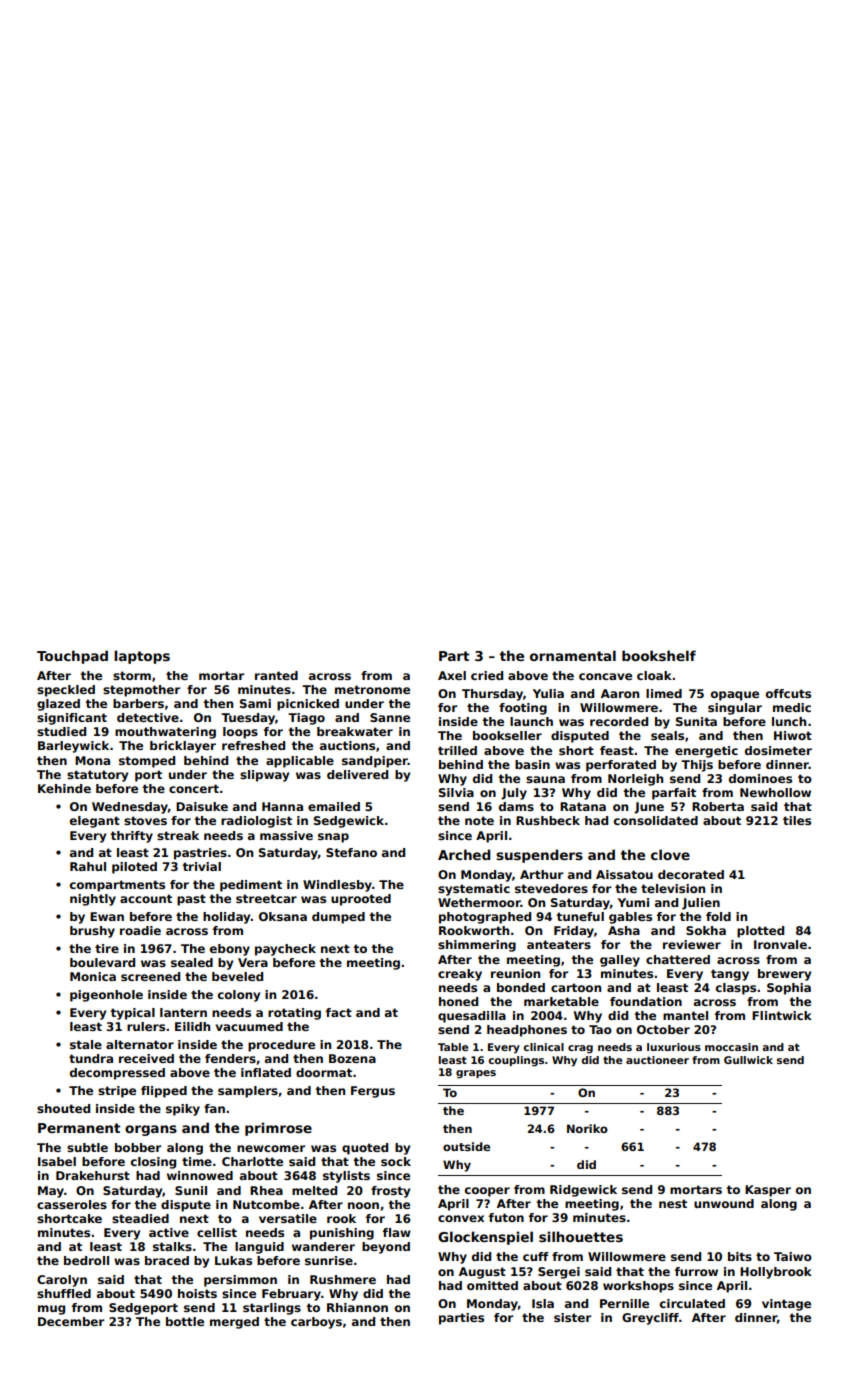 The height and width of the page is (1400, 849). What do you see at coordinates (541, 874) in the page?
I see `Arthur` at bounding box center [541, 874].
